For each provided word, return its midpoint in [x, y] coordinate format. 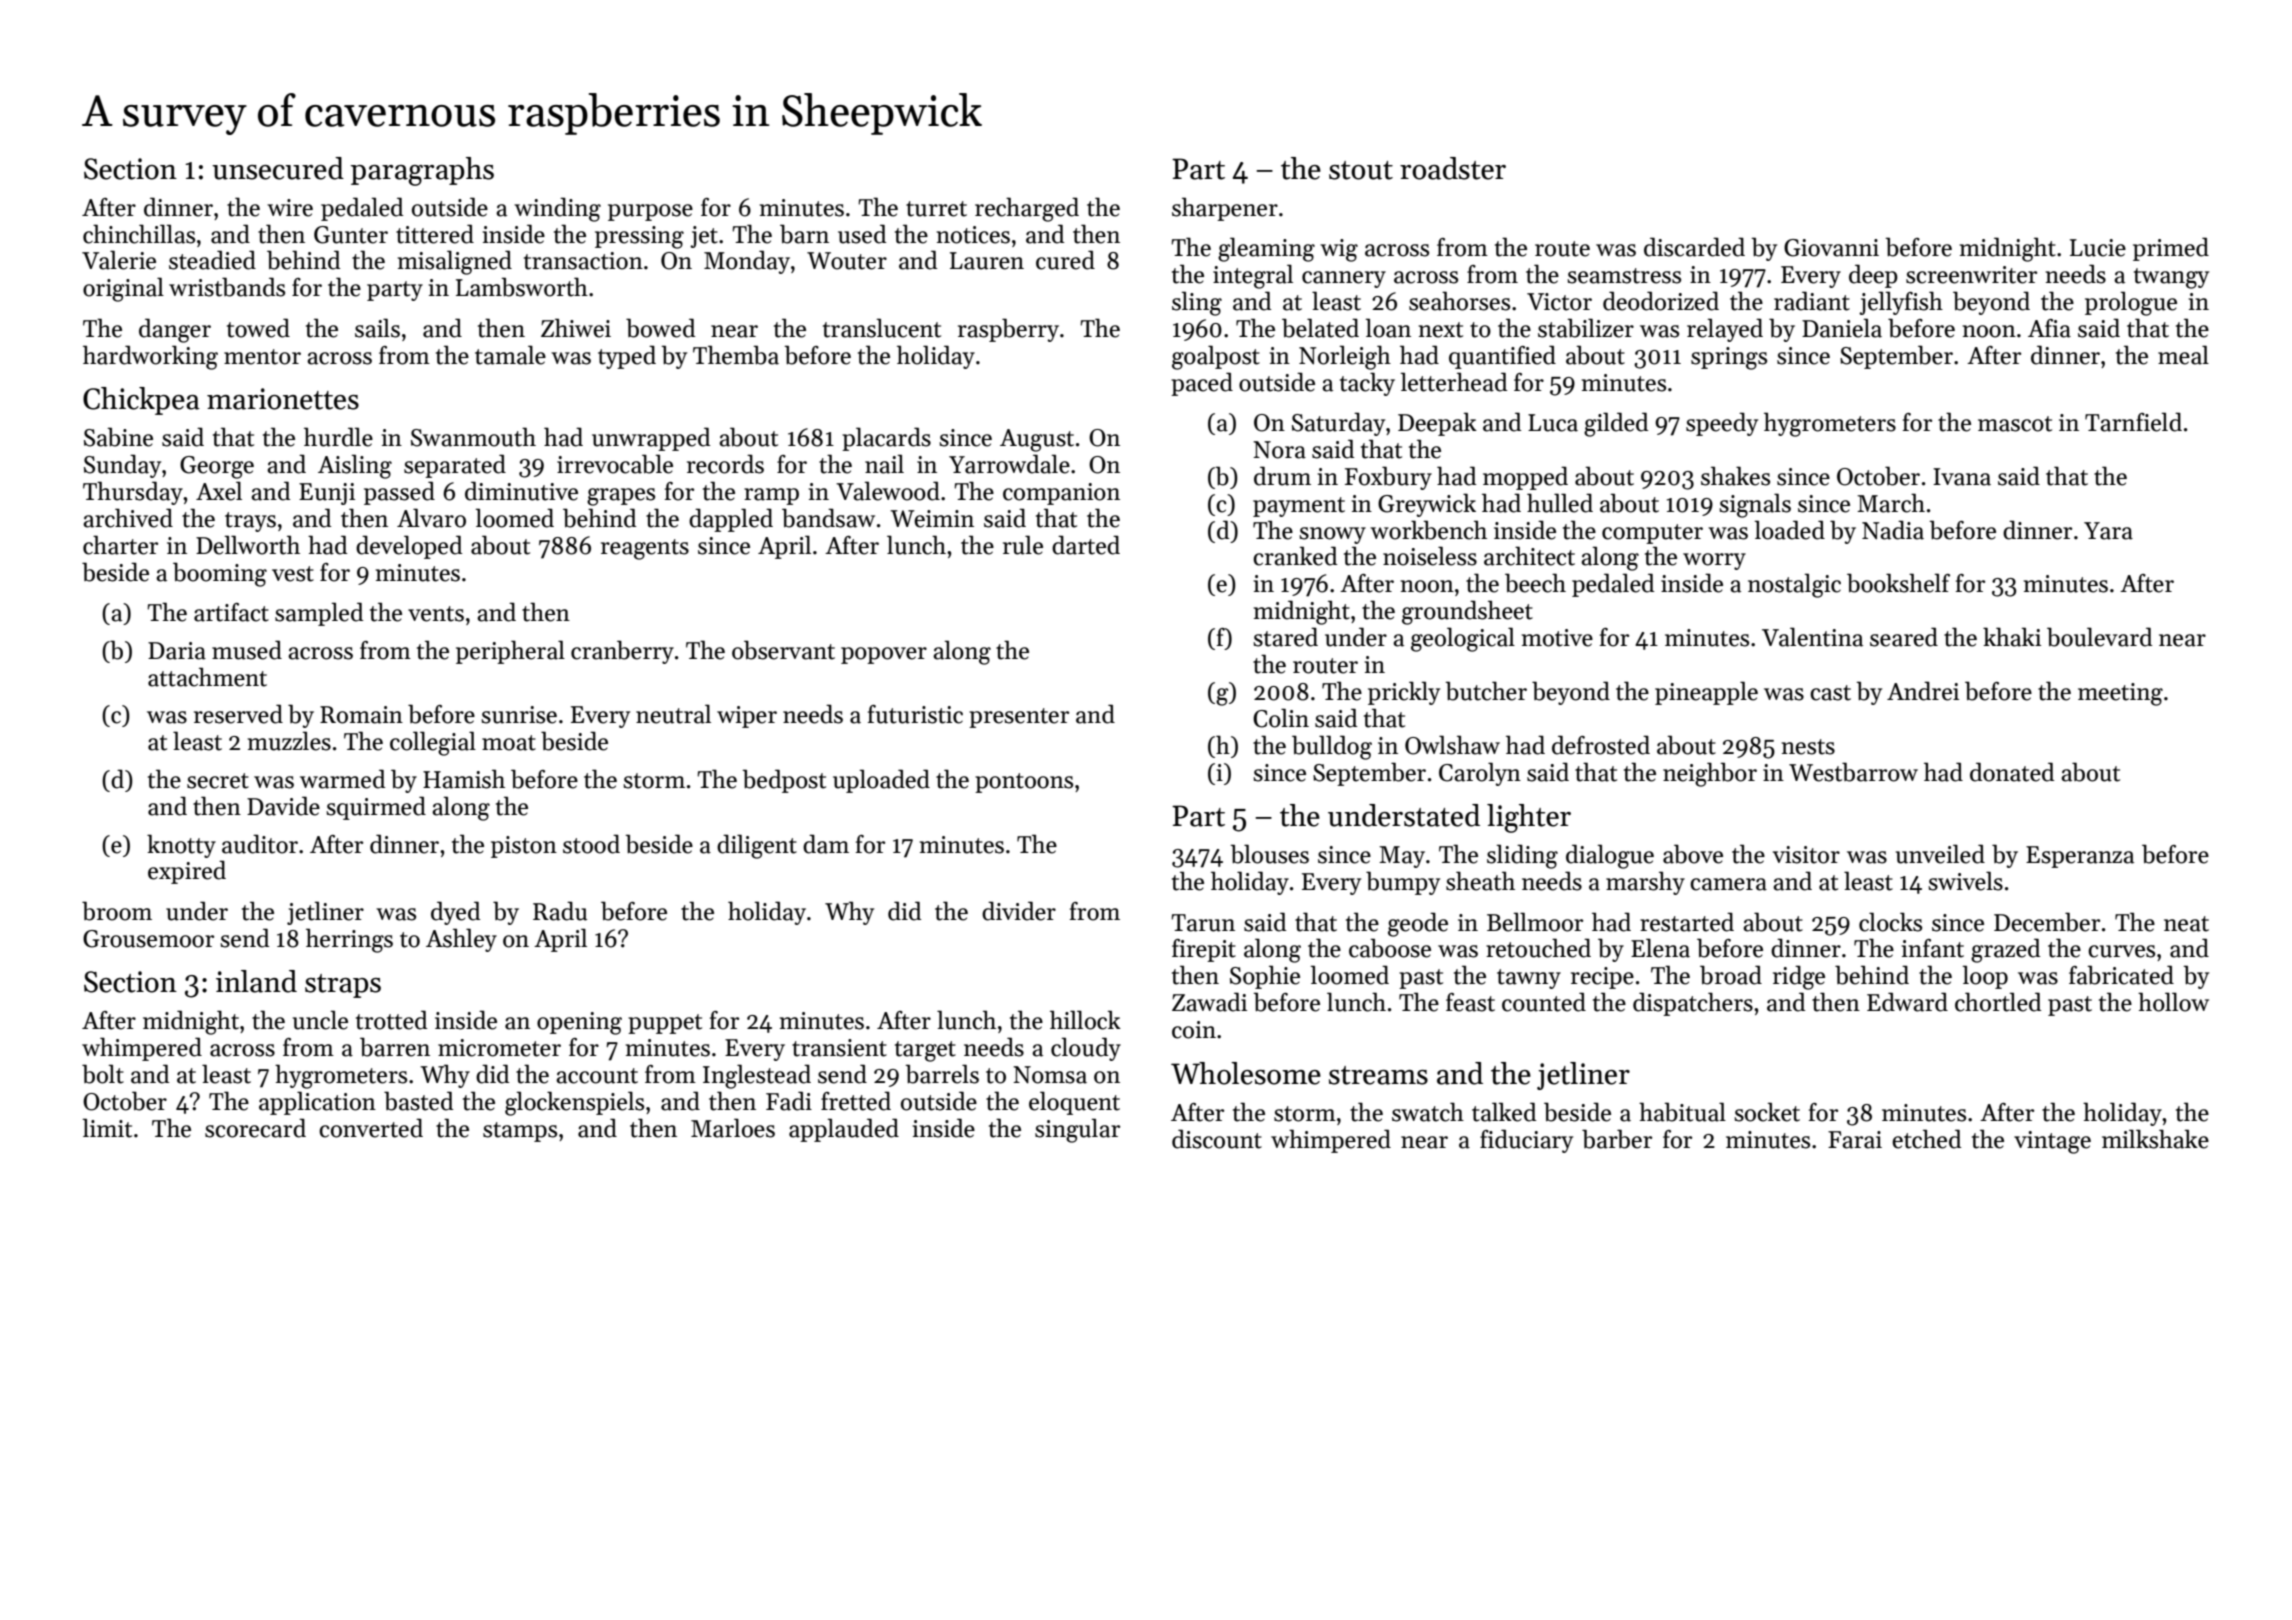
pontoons [1024, 783]
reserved [238, 714]
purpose [650, 212]
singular [1077, 1130]
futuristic [915, 714]
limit [107, 1128]
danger [175, 330]
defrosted [1601, 745]
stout [1361, 170]
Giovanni [1831, 248]
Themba [736, 355]
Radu [560, 911]
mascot [2015, 424]
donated [2012, 772]
